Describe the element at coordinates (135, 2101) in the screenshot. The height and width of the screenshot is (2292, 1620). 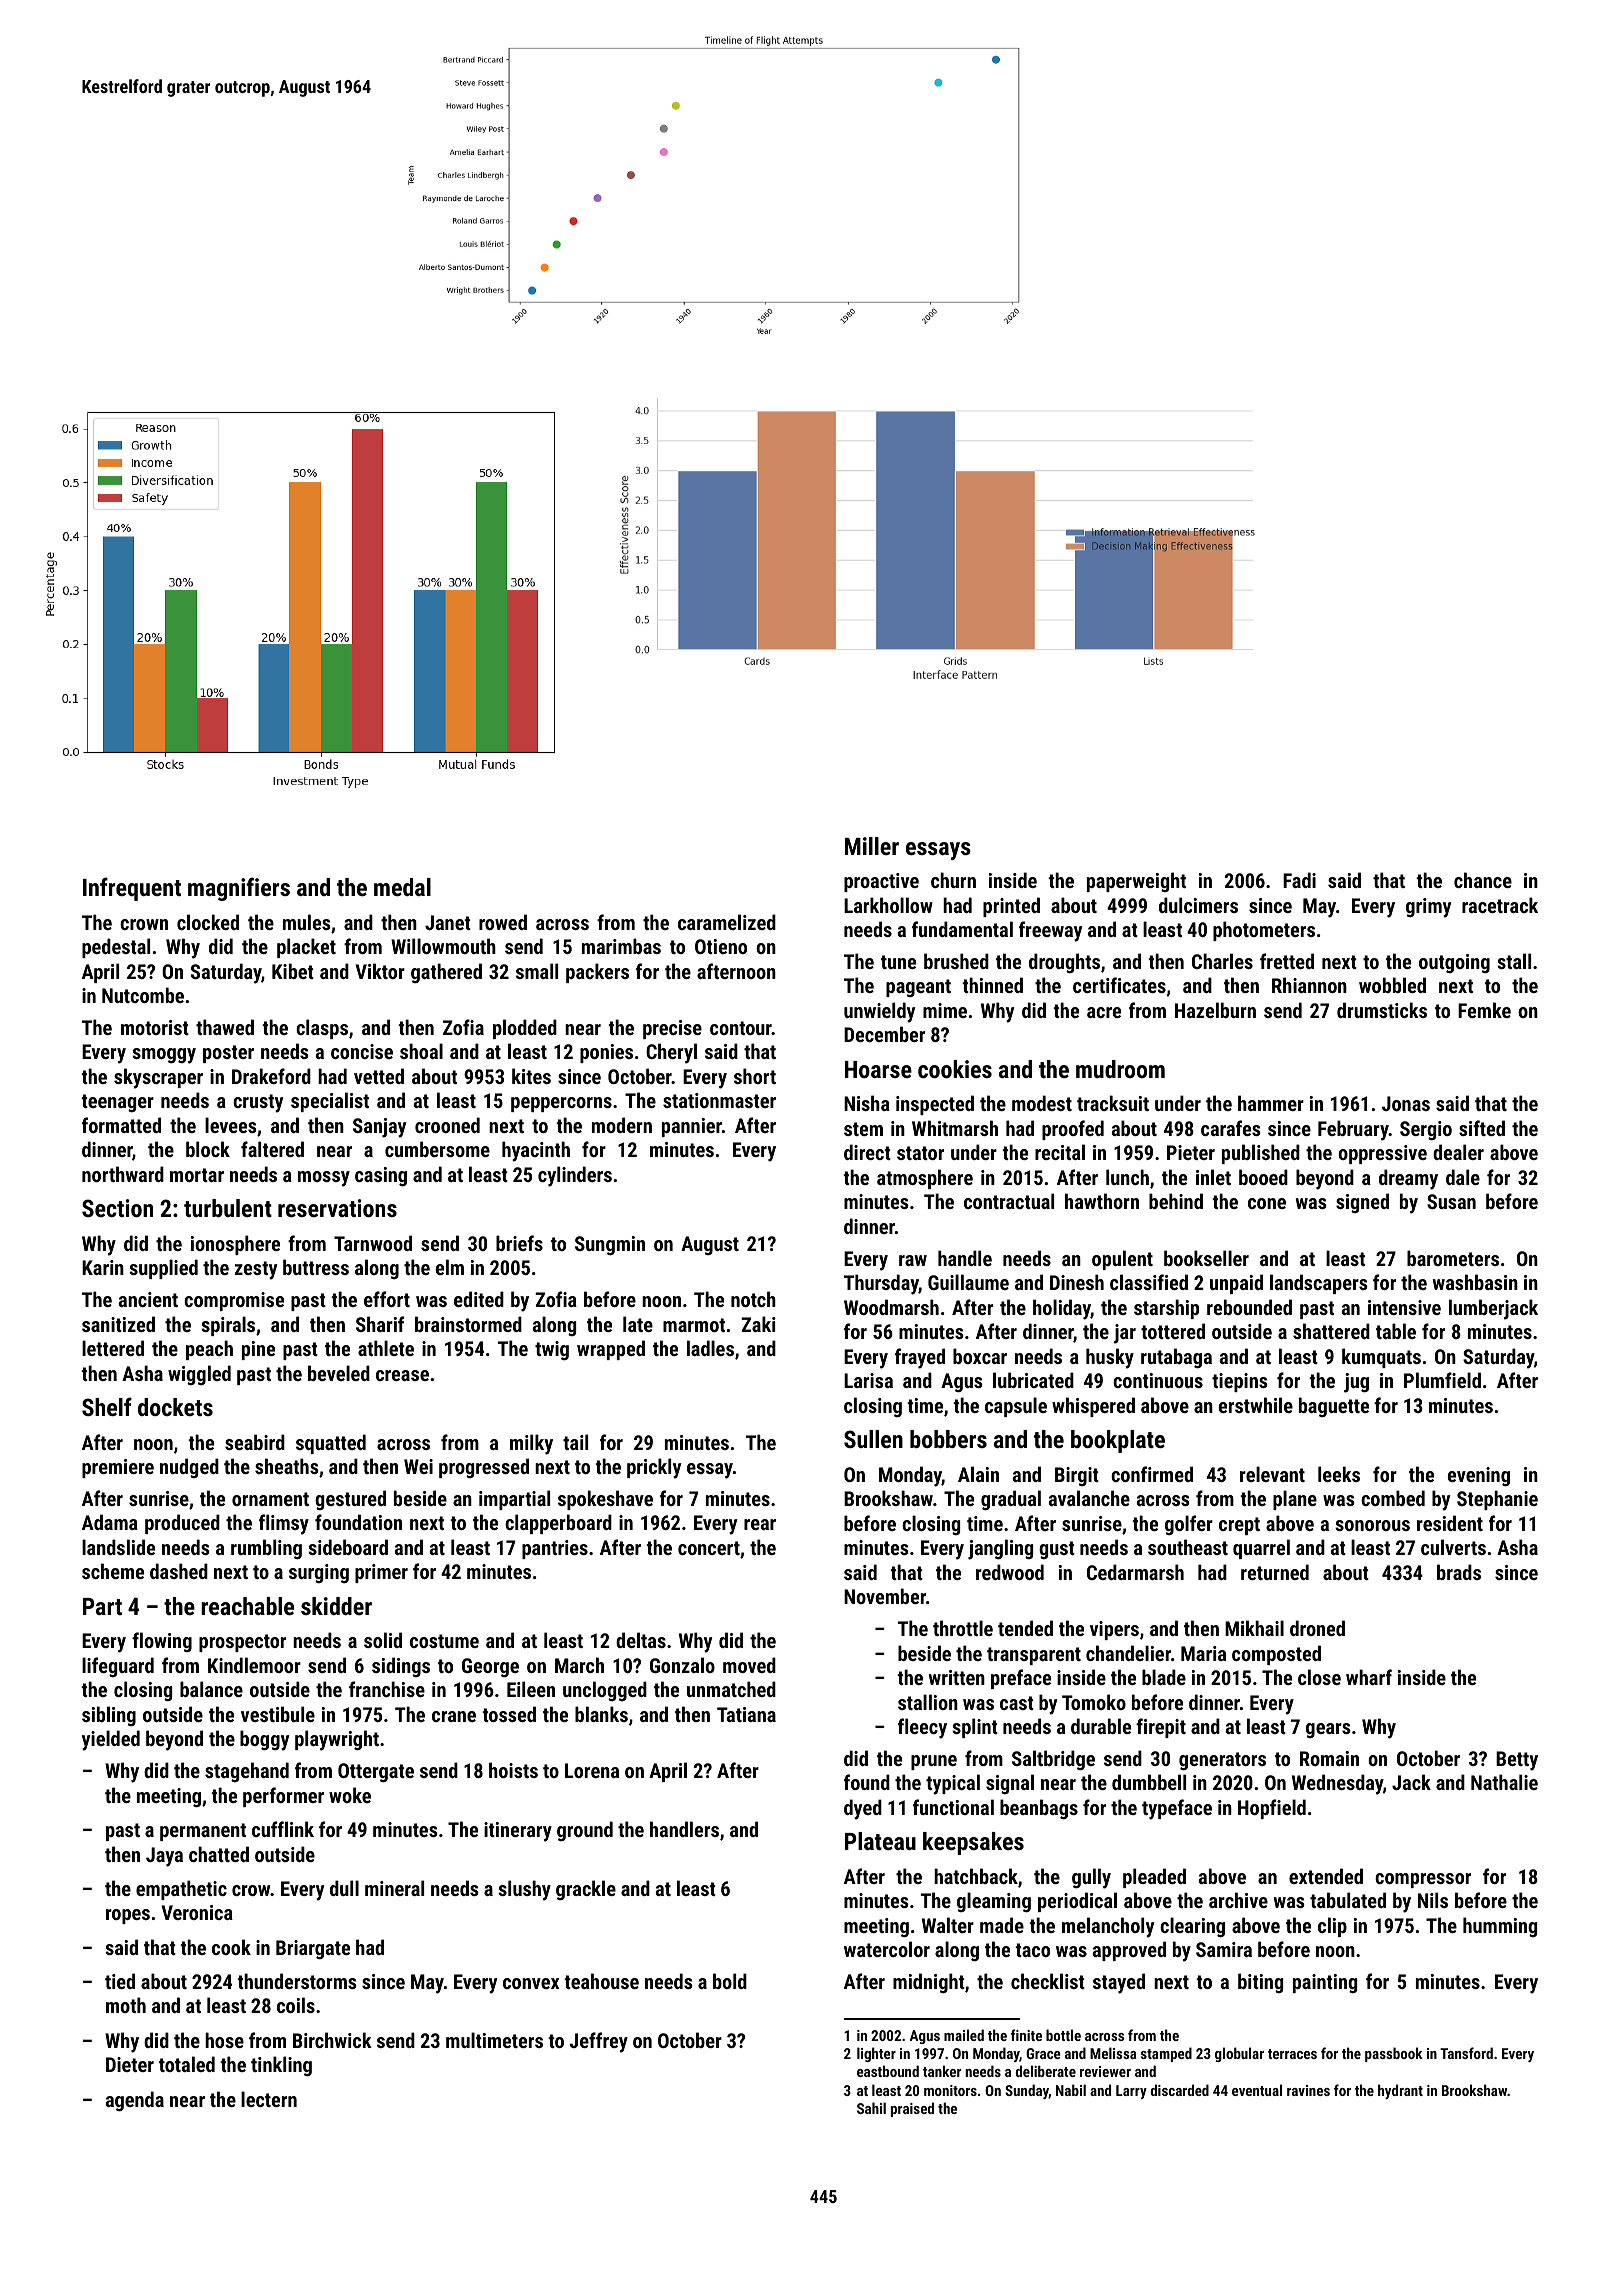
I see `agenda` at that location.
